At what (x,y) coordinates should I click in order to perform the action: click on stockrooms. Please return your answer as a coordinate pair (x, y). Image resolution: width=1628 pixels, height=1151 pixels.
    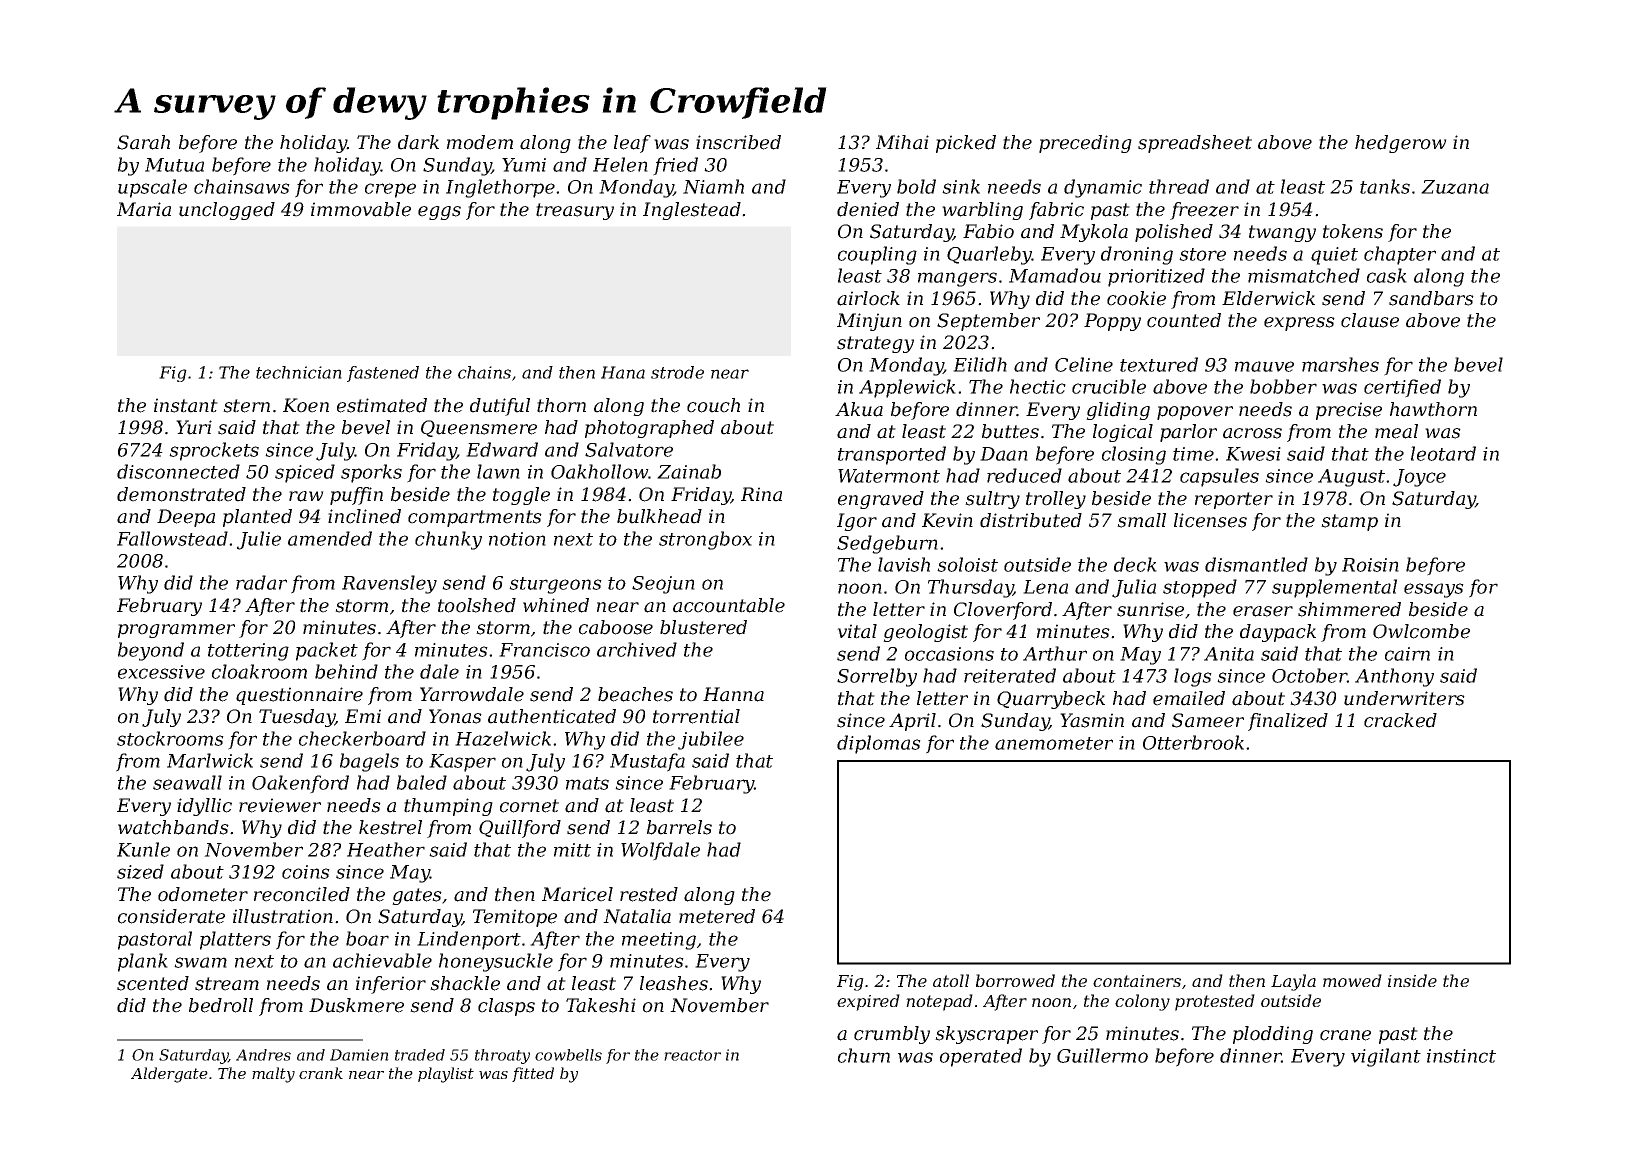
    Looking at the image, I should click on (170, 738).
